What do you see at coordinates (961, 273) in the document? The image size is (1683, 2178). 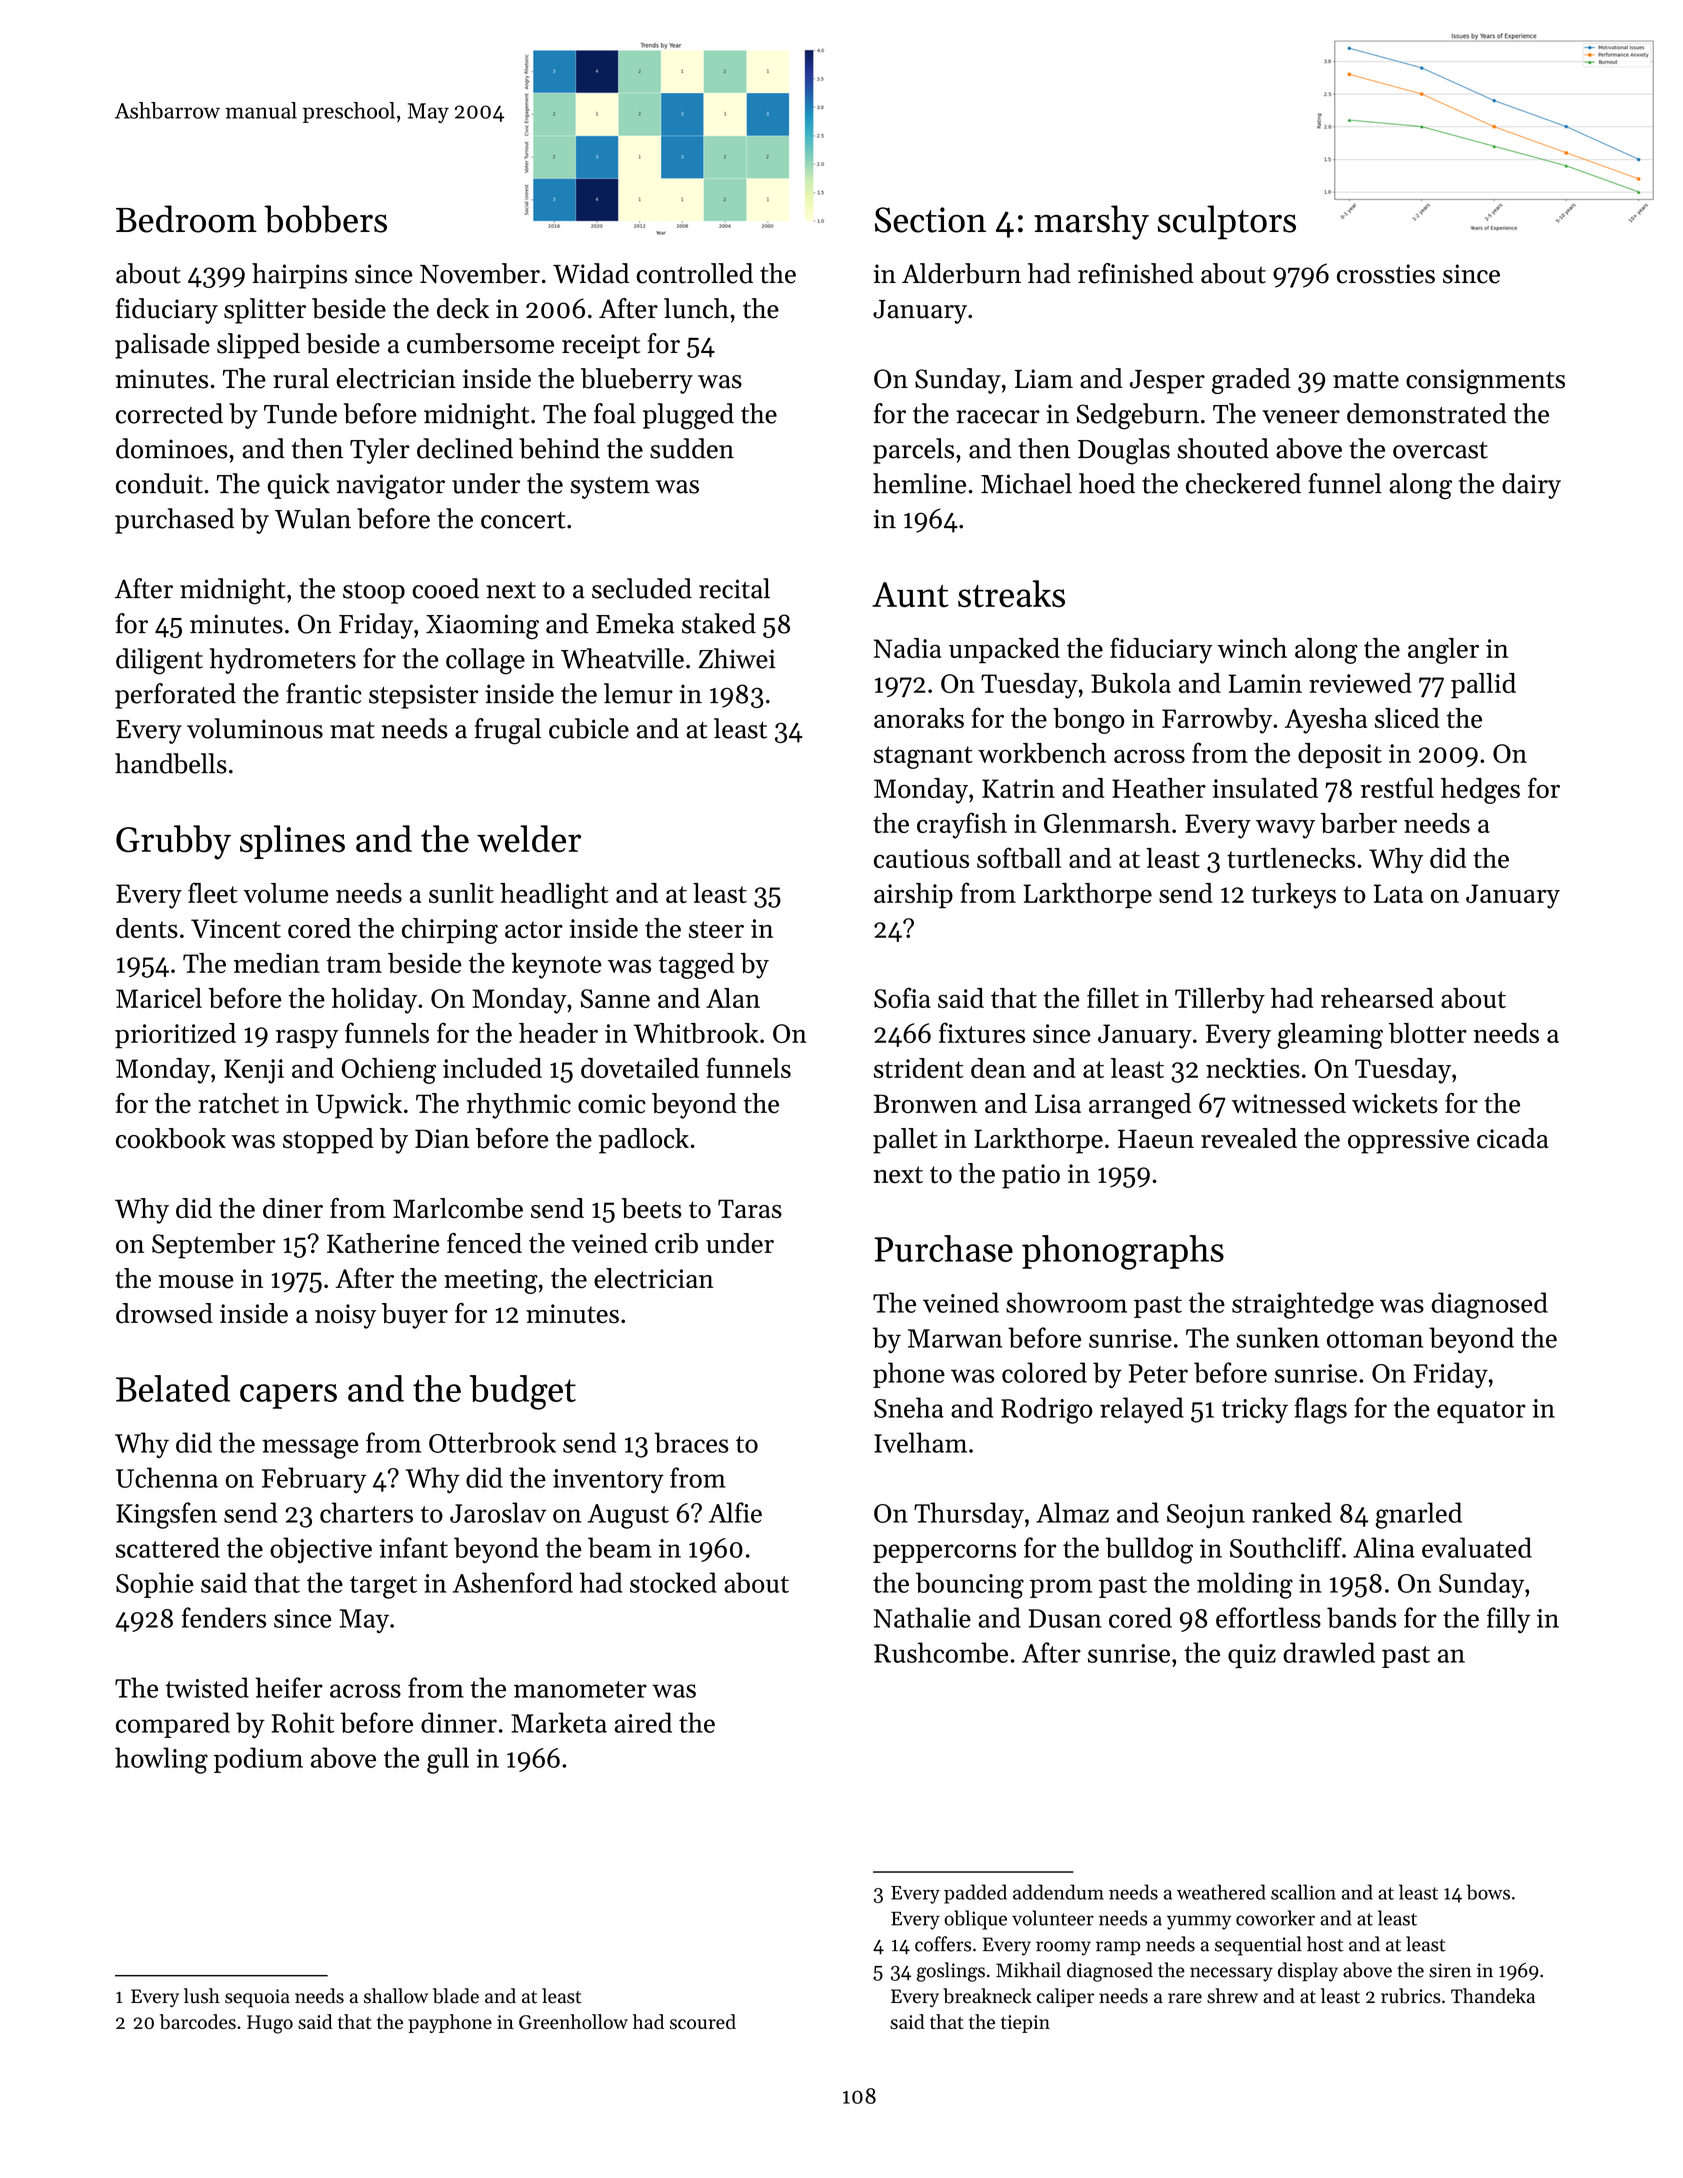 I see `Alderburn` at bounding box center [961, 273].
